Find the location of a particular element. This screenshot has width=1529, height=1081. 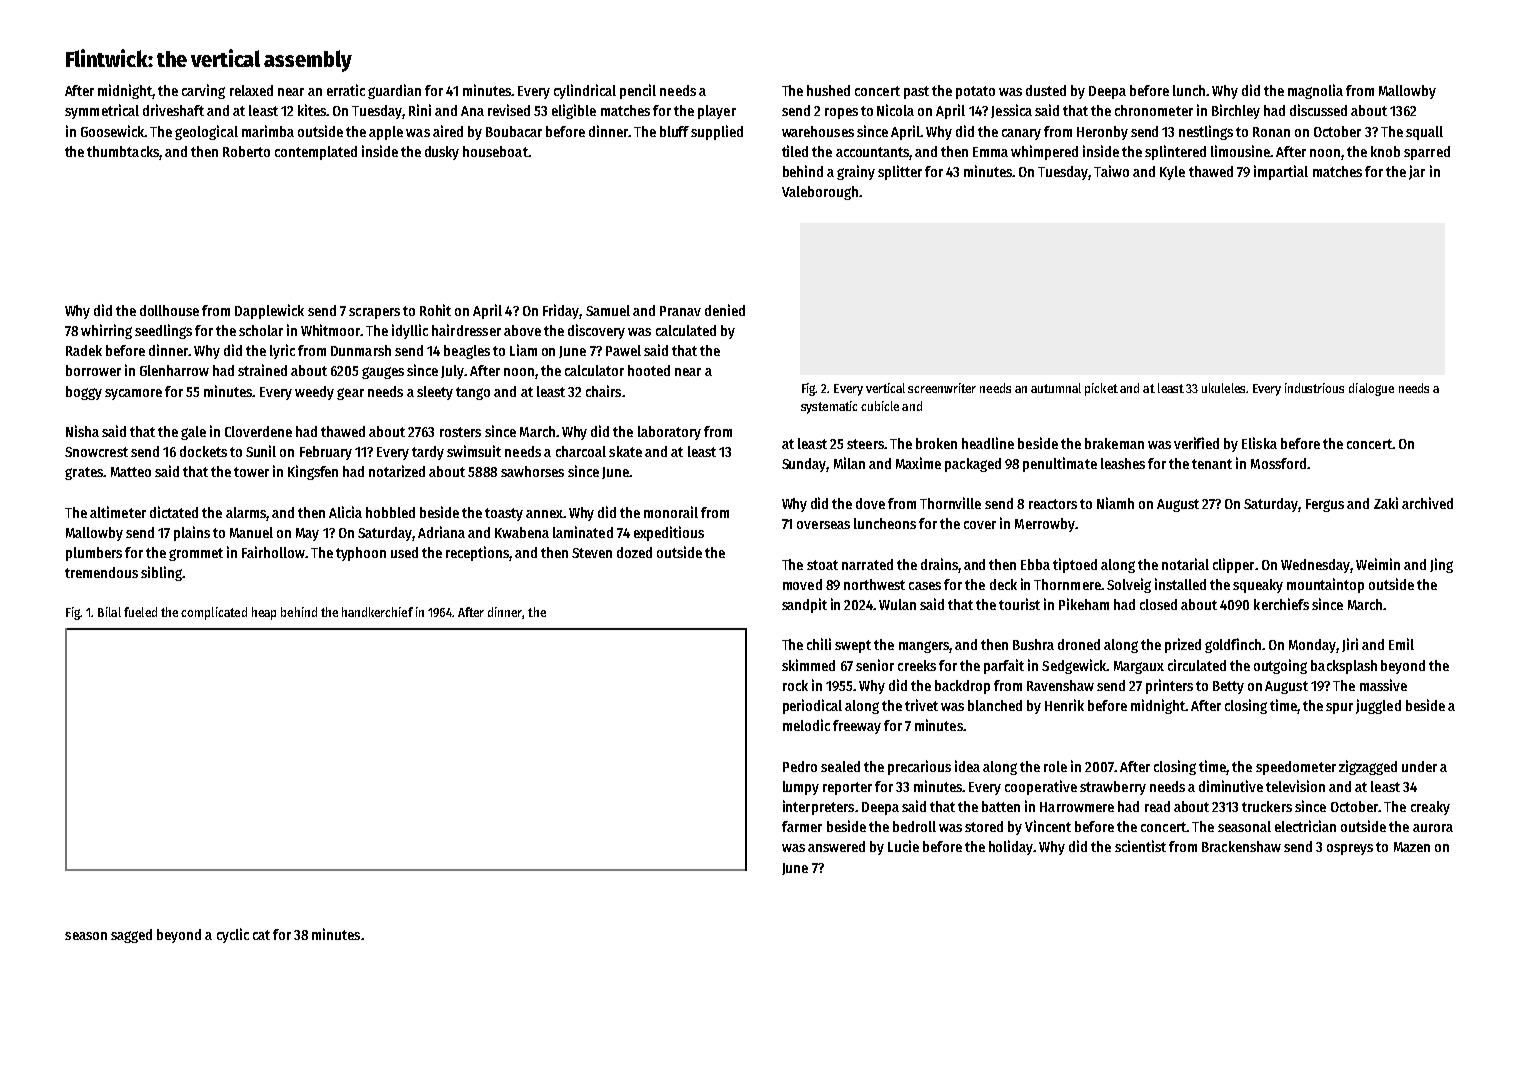

Goosewick is located at coordinates (113, 131).
